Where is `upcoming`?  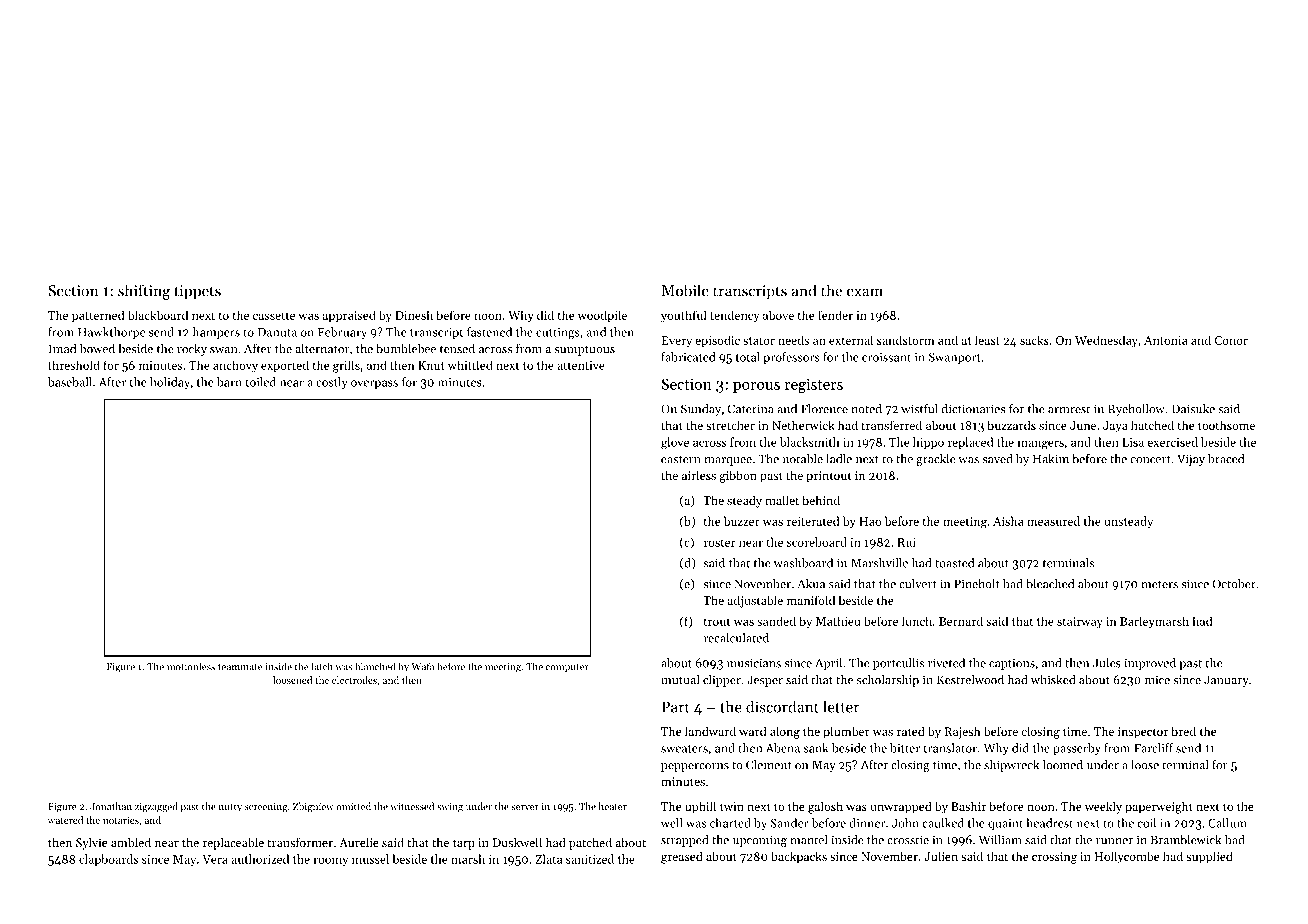 upcoming is located at coordinates (760, 841).
